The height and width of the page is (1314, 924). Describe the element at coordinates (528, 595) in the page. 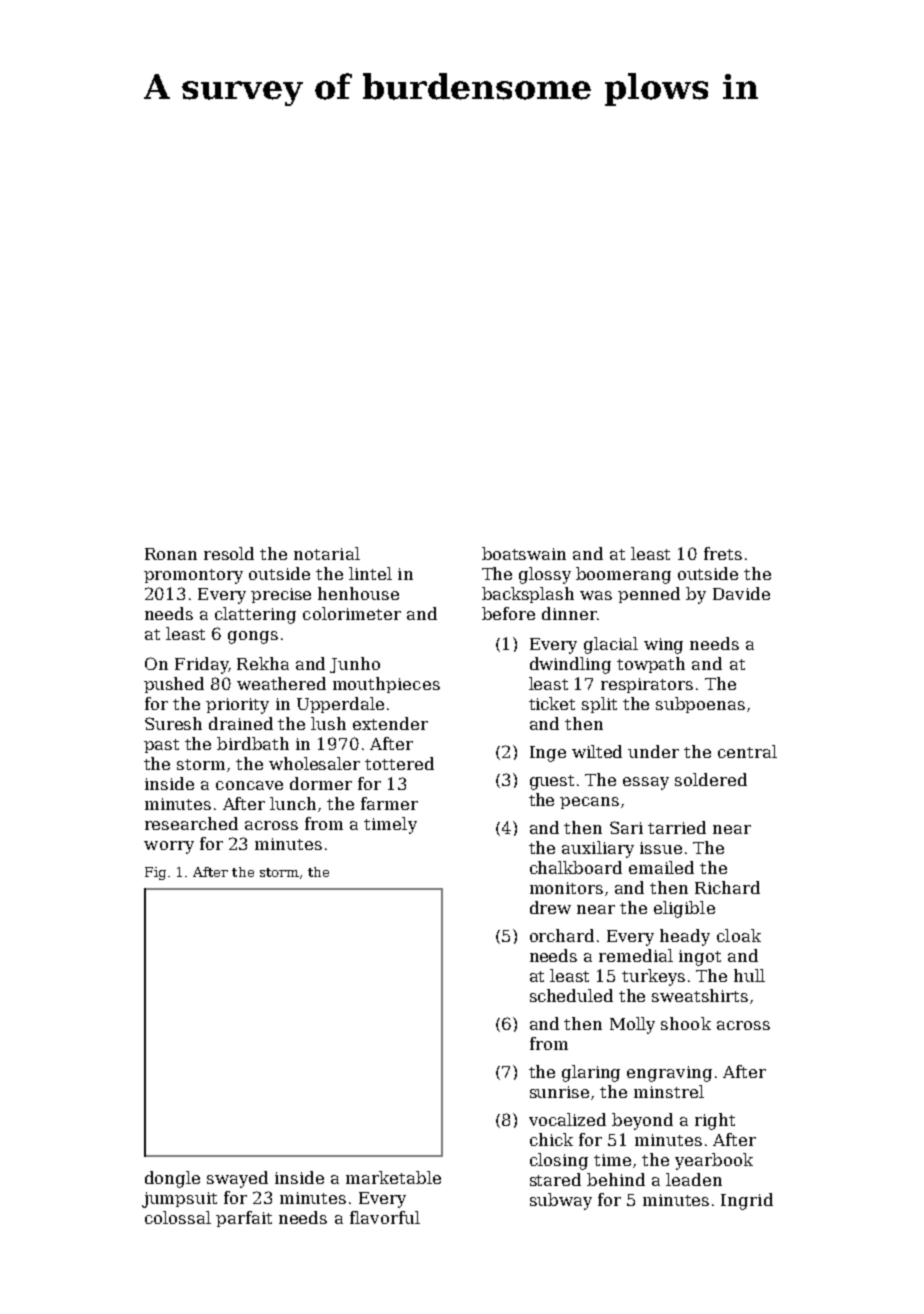

I see `backsplash` at that location.
